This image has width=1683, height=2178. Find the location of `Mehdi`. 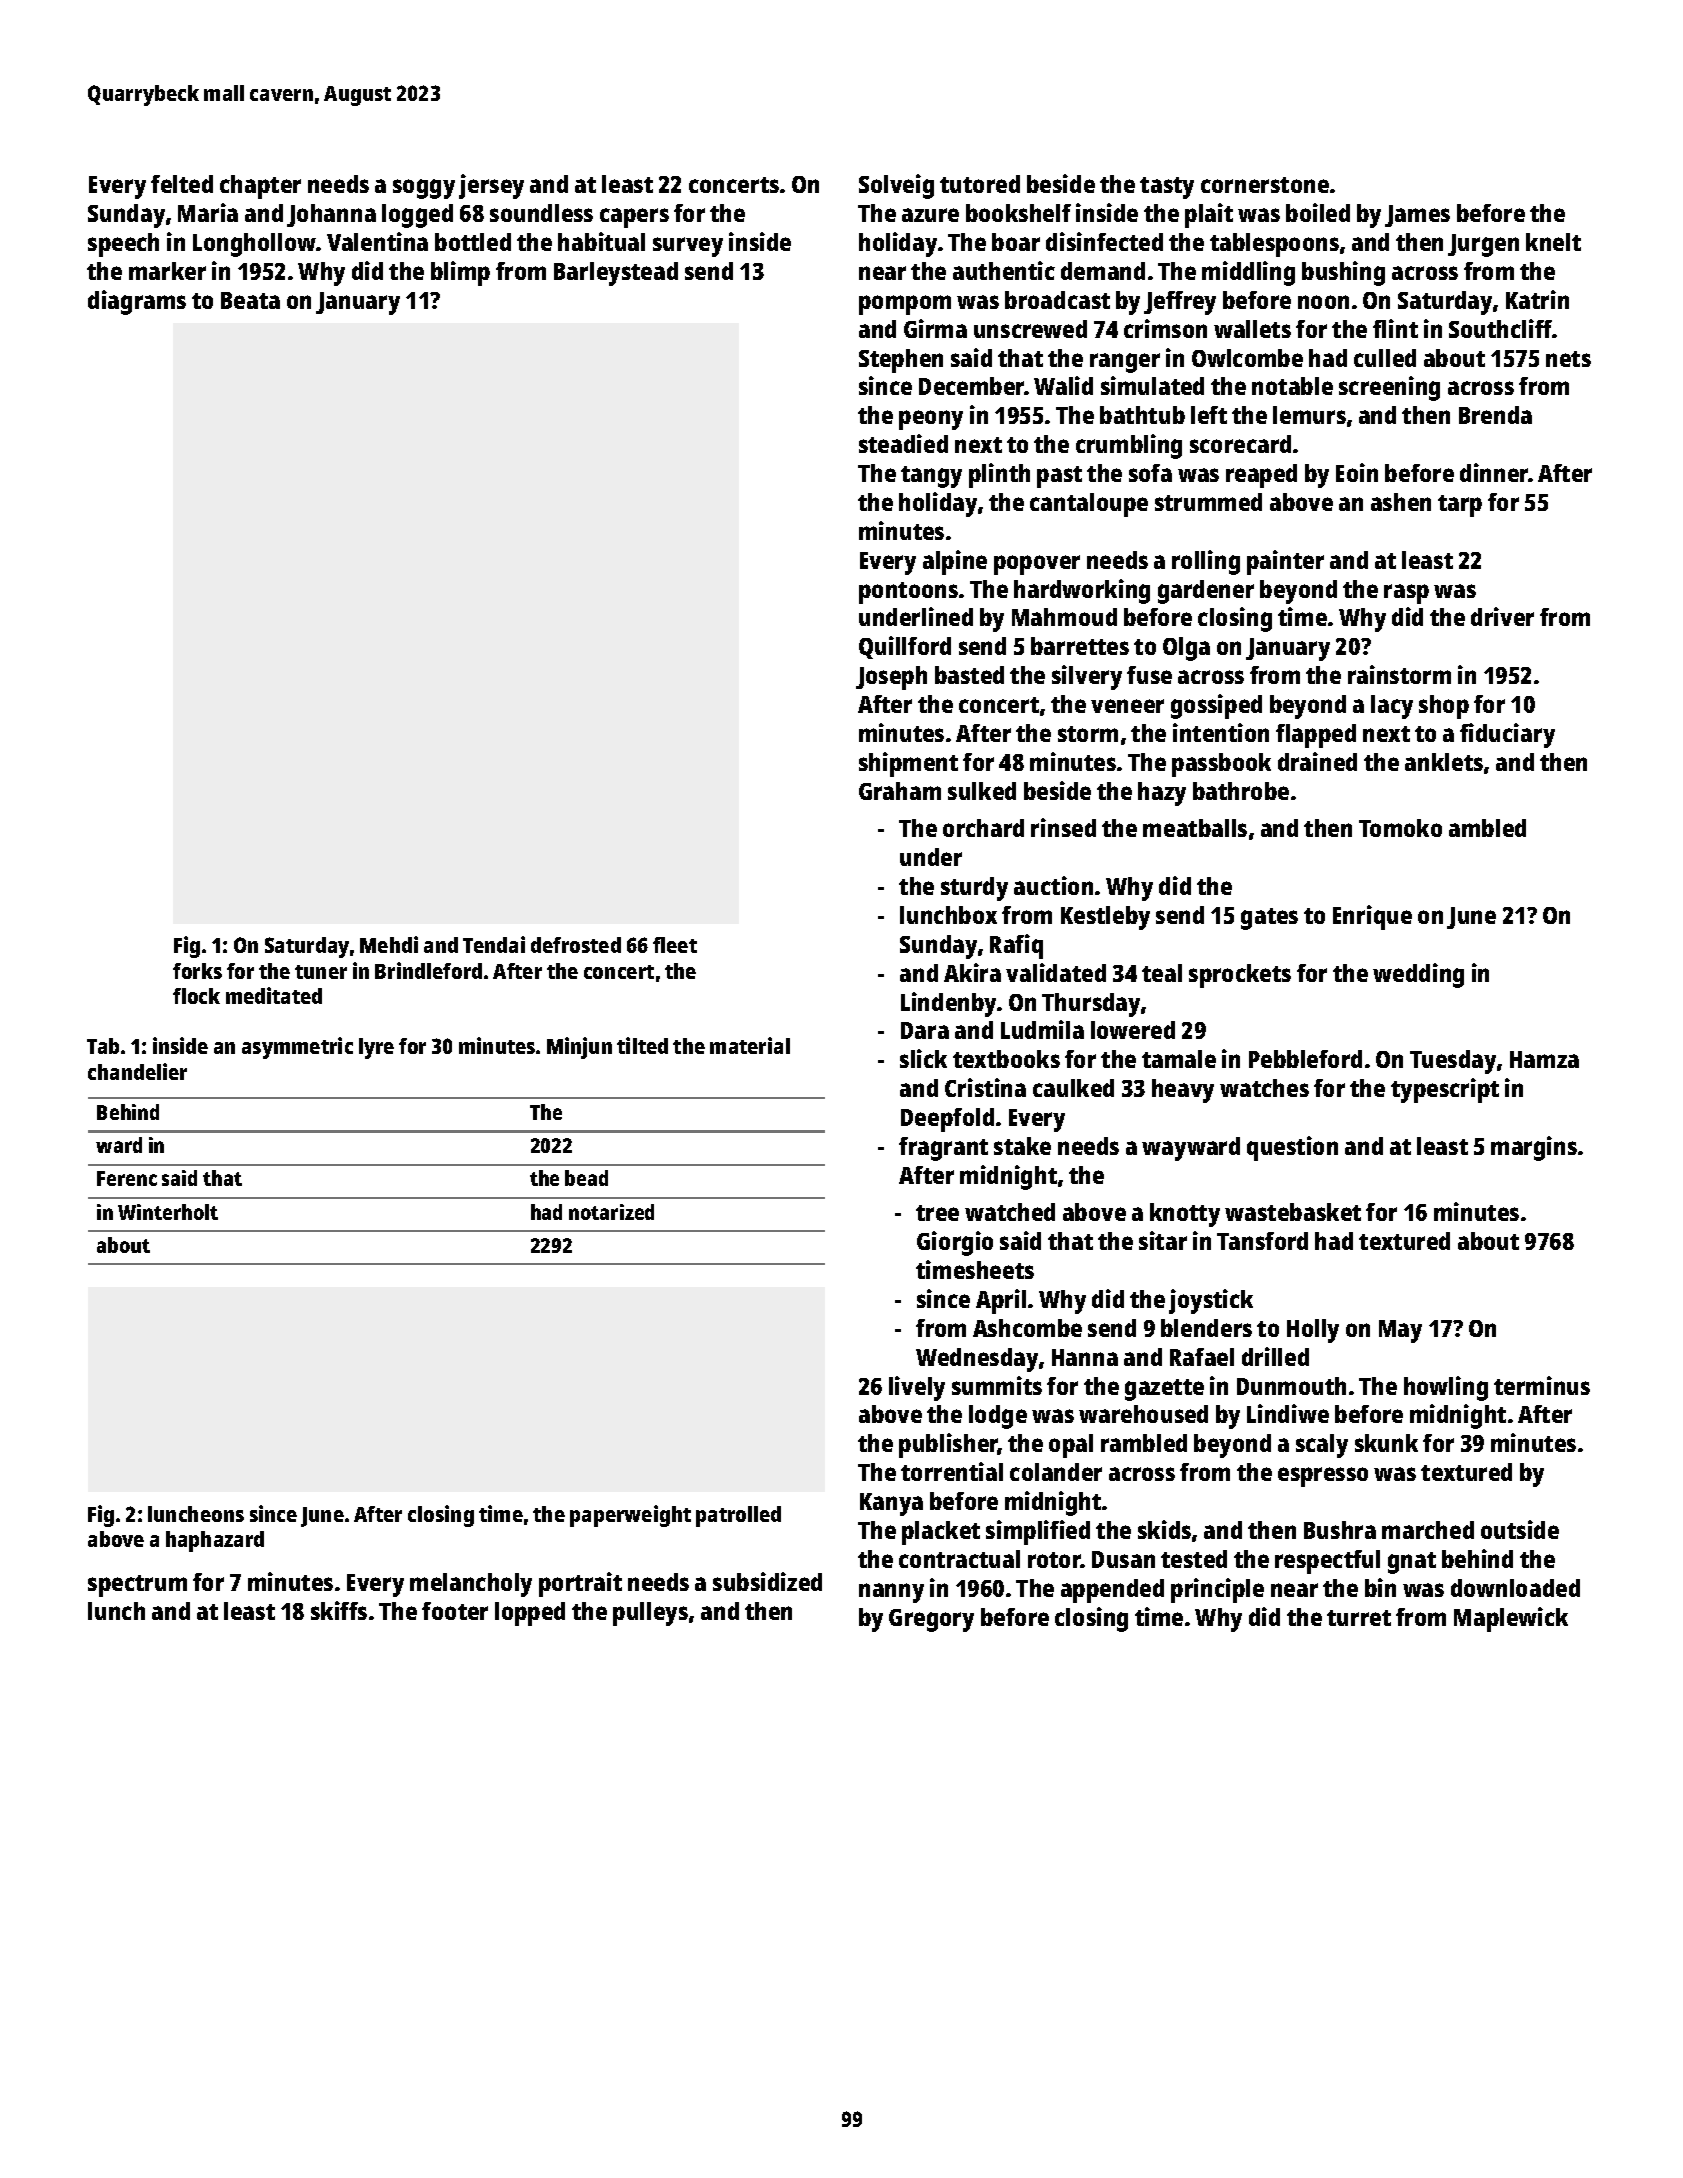

Mehdi is located at coordinates (389, 944).
